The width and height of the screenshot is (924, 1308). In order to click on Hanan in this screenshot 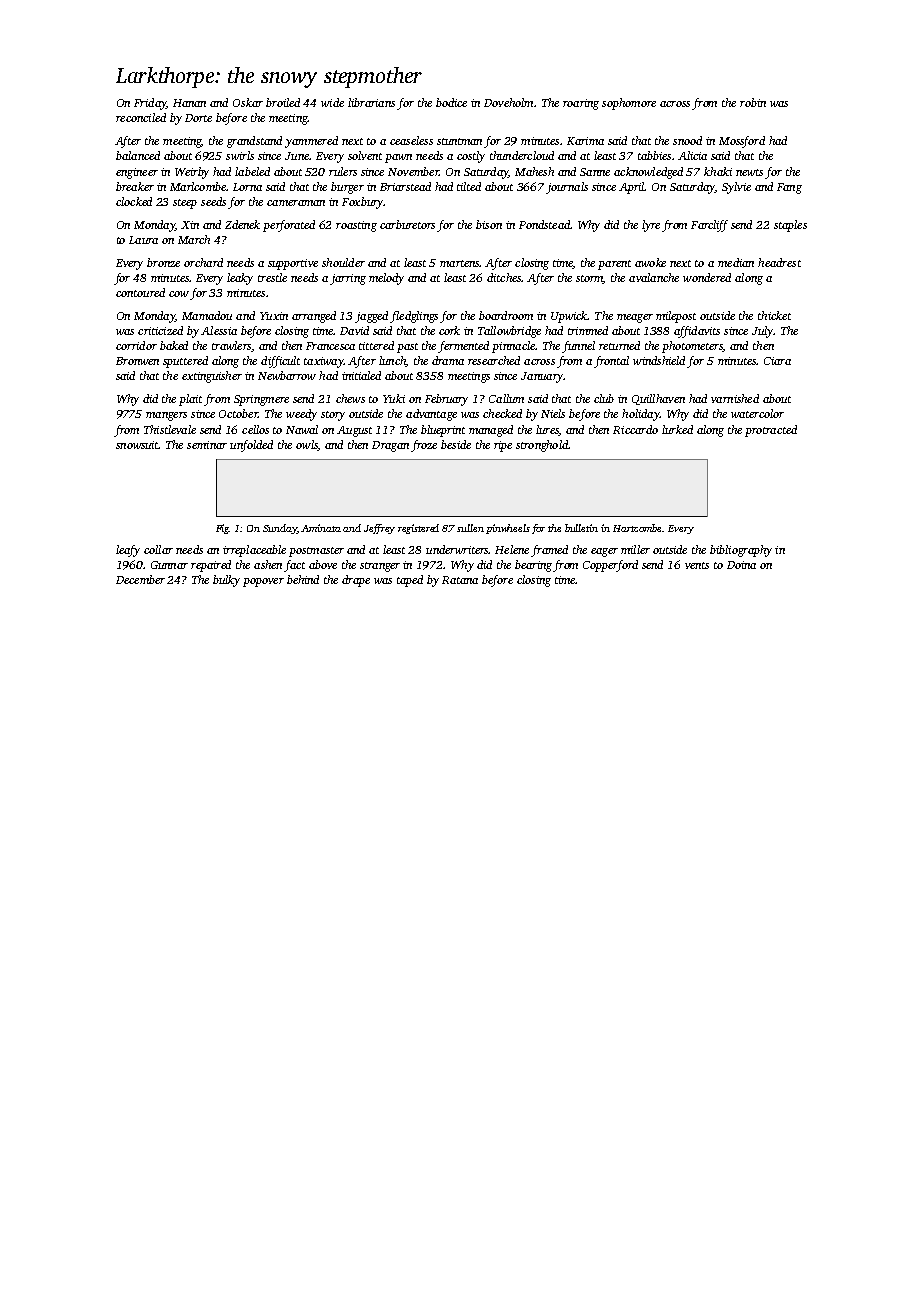, I will do `click(189, 103)`.
